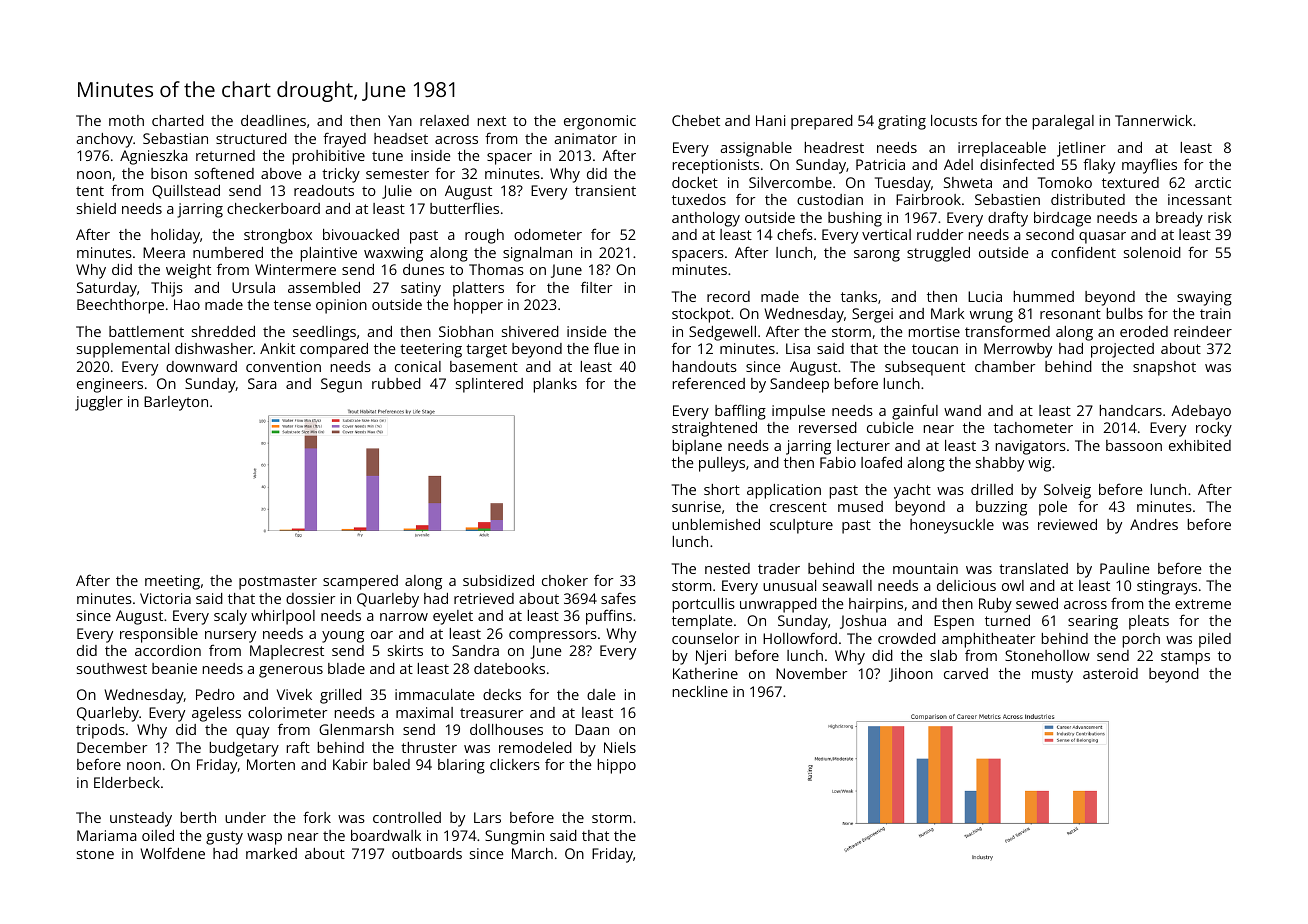 This page has width=1308, height=924. I want to click on mountain, so click(925, 568).
